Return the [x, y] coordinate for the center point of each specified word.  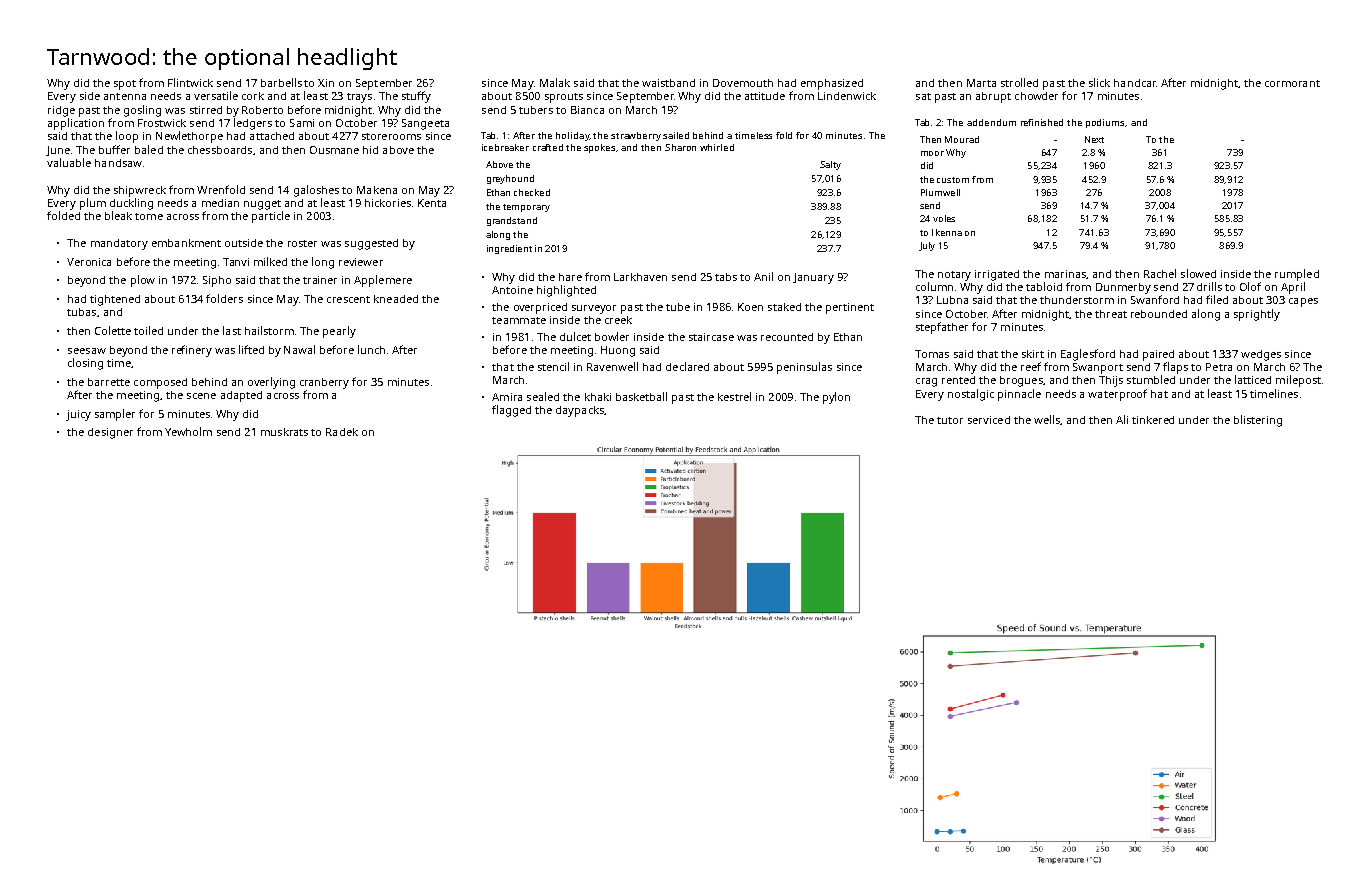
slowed [1198, 273]
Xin [326, 83]
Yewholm [188, 431]
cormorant [1292, 83]
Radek [342, 432]
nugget [262, 205]
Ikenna [947, 232]
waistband [668, 83]
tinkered [1153, 420]
